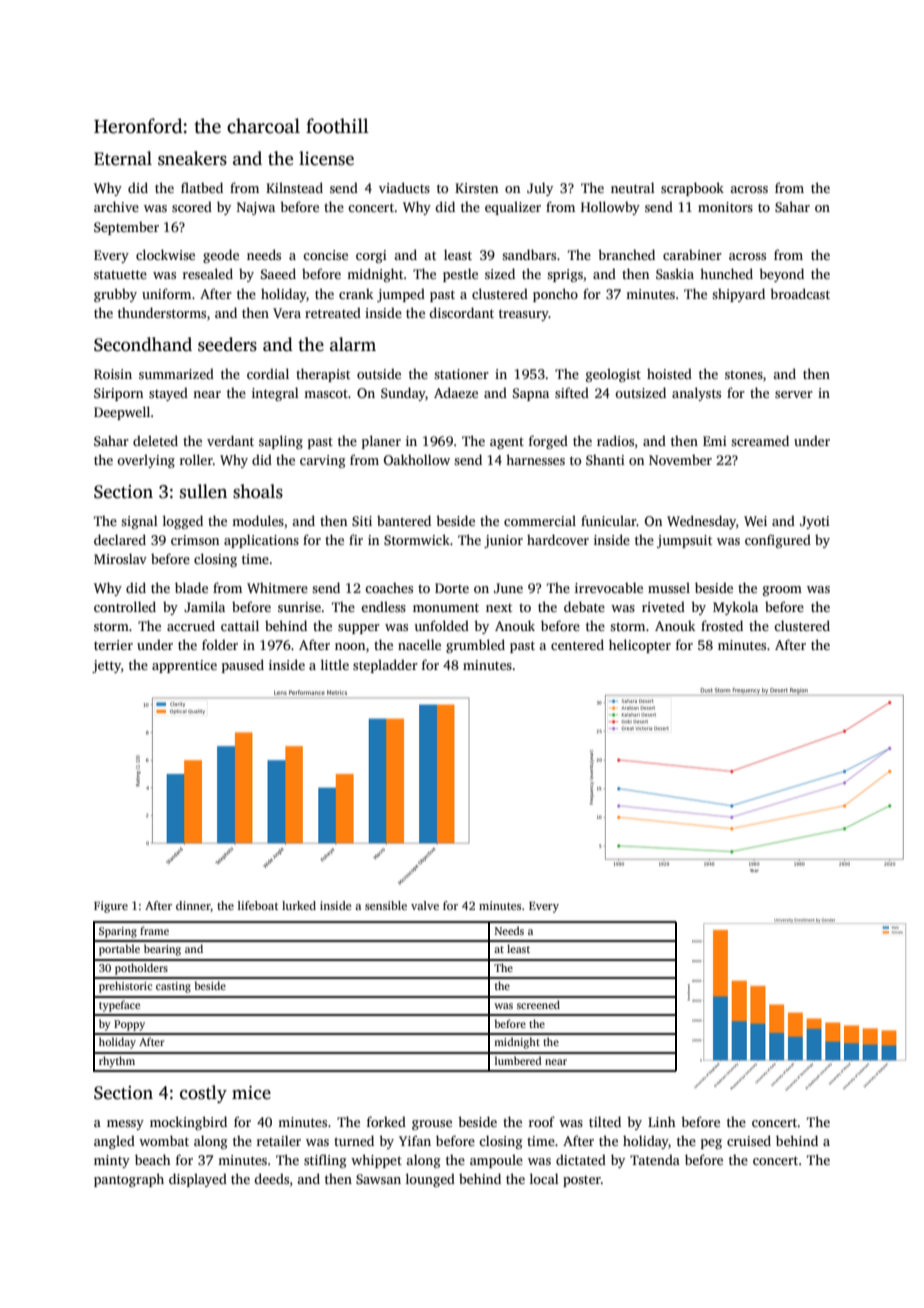 The height and width of the screenshot is (1308, 924). What do you see at coordinates (542, 1121) in the screenshot?
I see `roof` at bounding box center [542, 1121].
